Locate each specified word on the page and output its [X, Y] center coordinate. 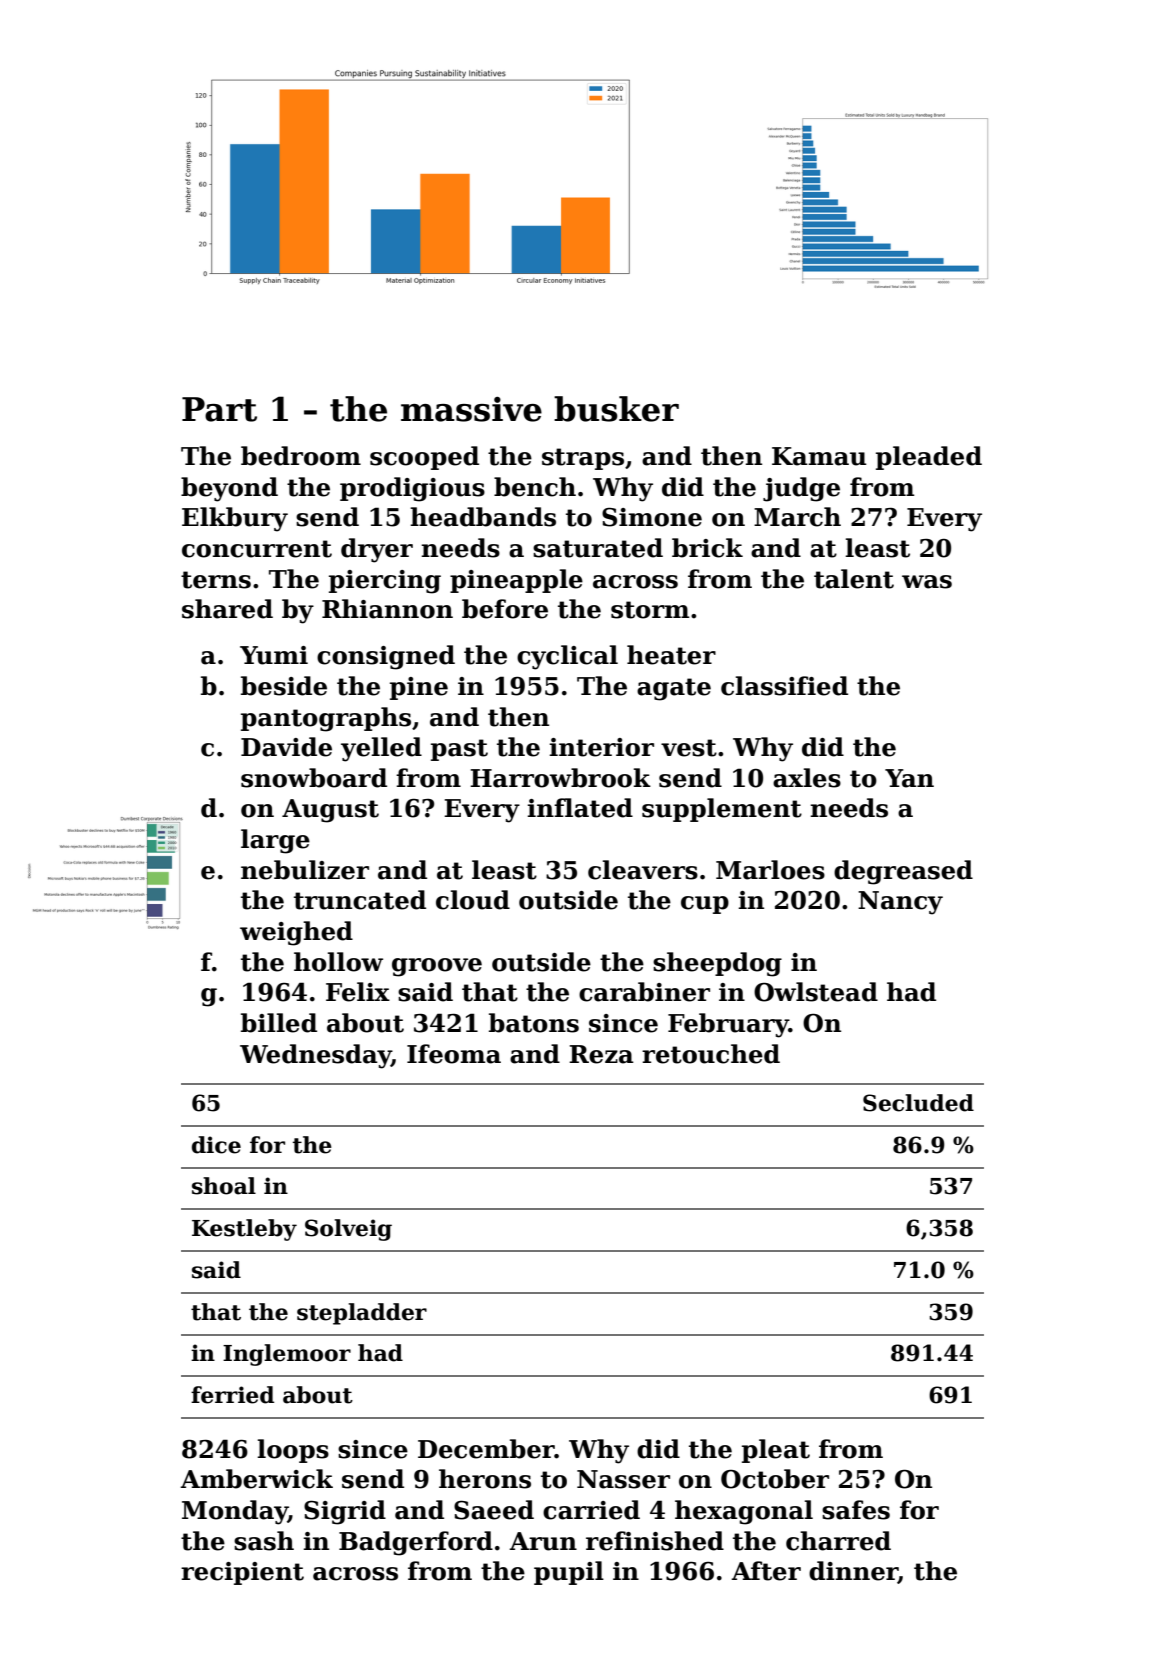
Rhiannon [387, 609]
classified [784, 686]
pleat [776, 1451]
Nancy [900, 903]
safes [856, 1510]
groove [437, 967]
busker [616, 409]
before [505, 609]
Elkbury [235, 519]
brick [707, 548]
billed [279, 1023]
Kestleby [244, 1230]
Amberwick [256, 1479]
